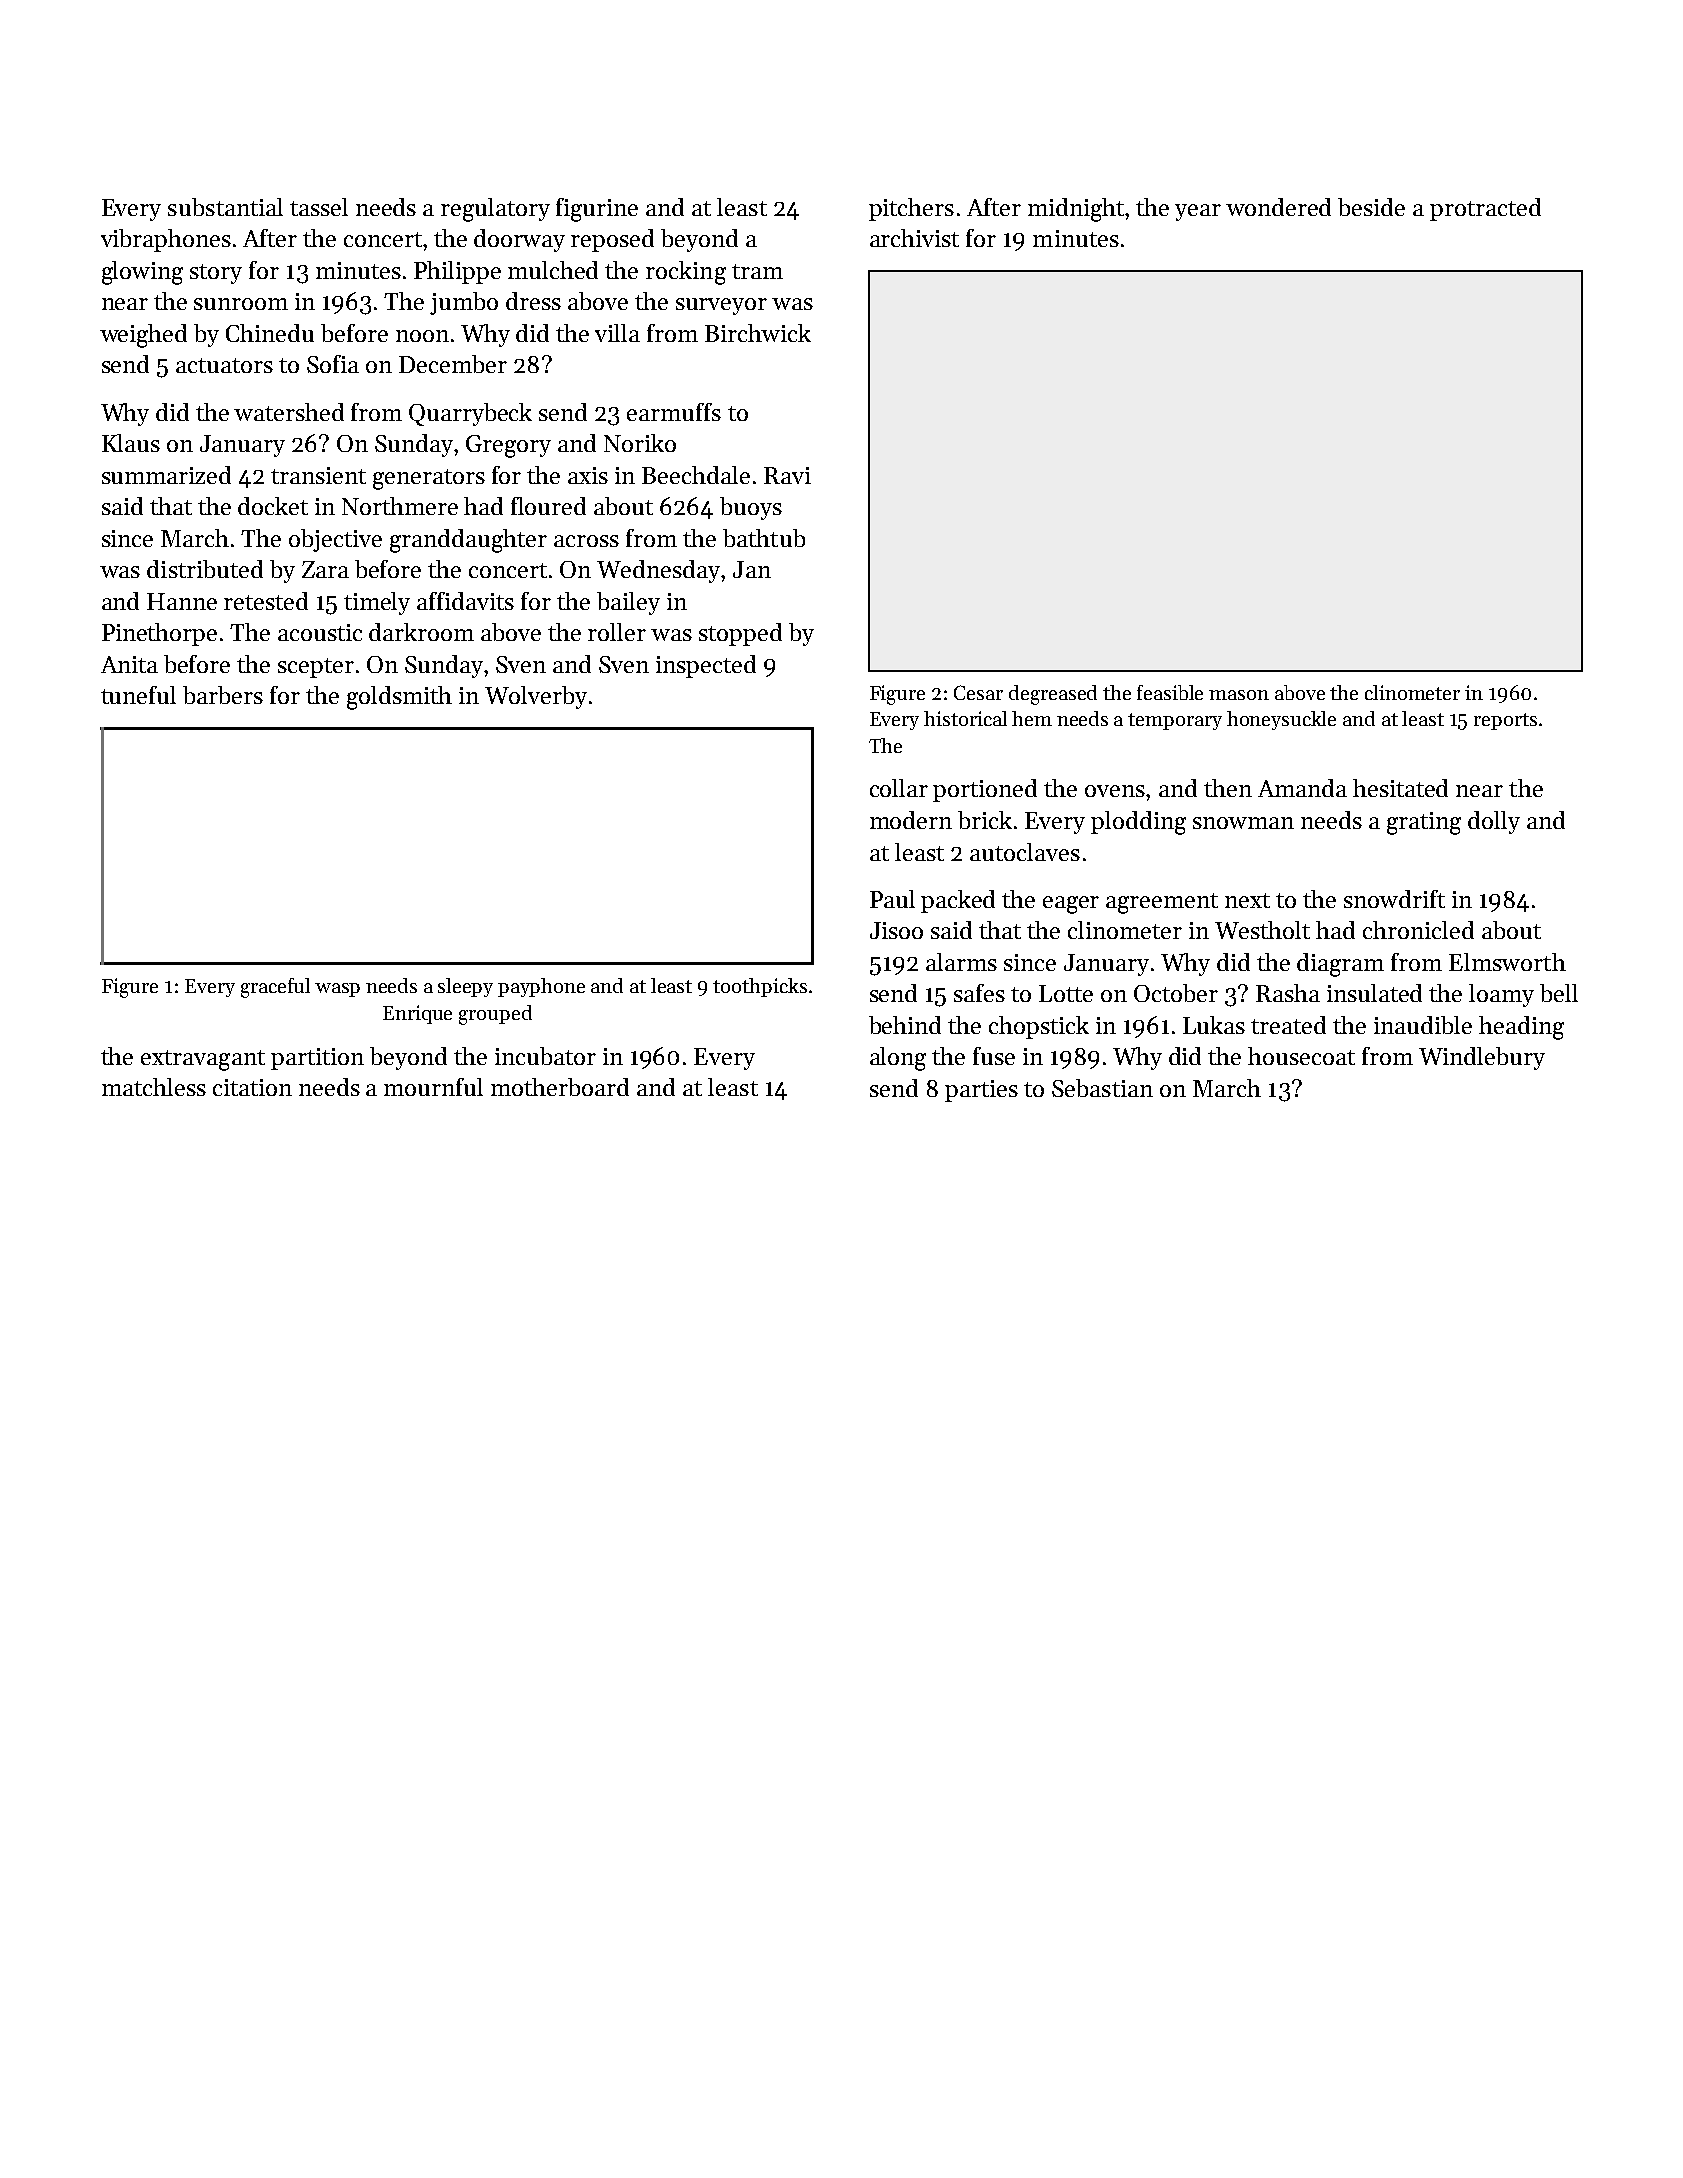 The width and height of the screenshot is (1683, 2178). I want to click on regulatory, so click(495, 210).
